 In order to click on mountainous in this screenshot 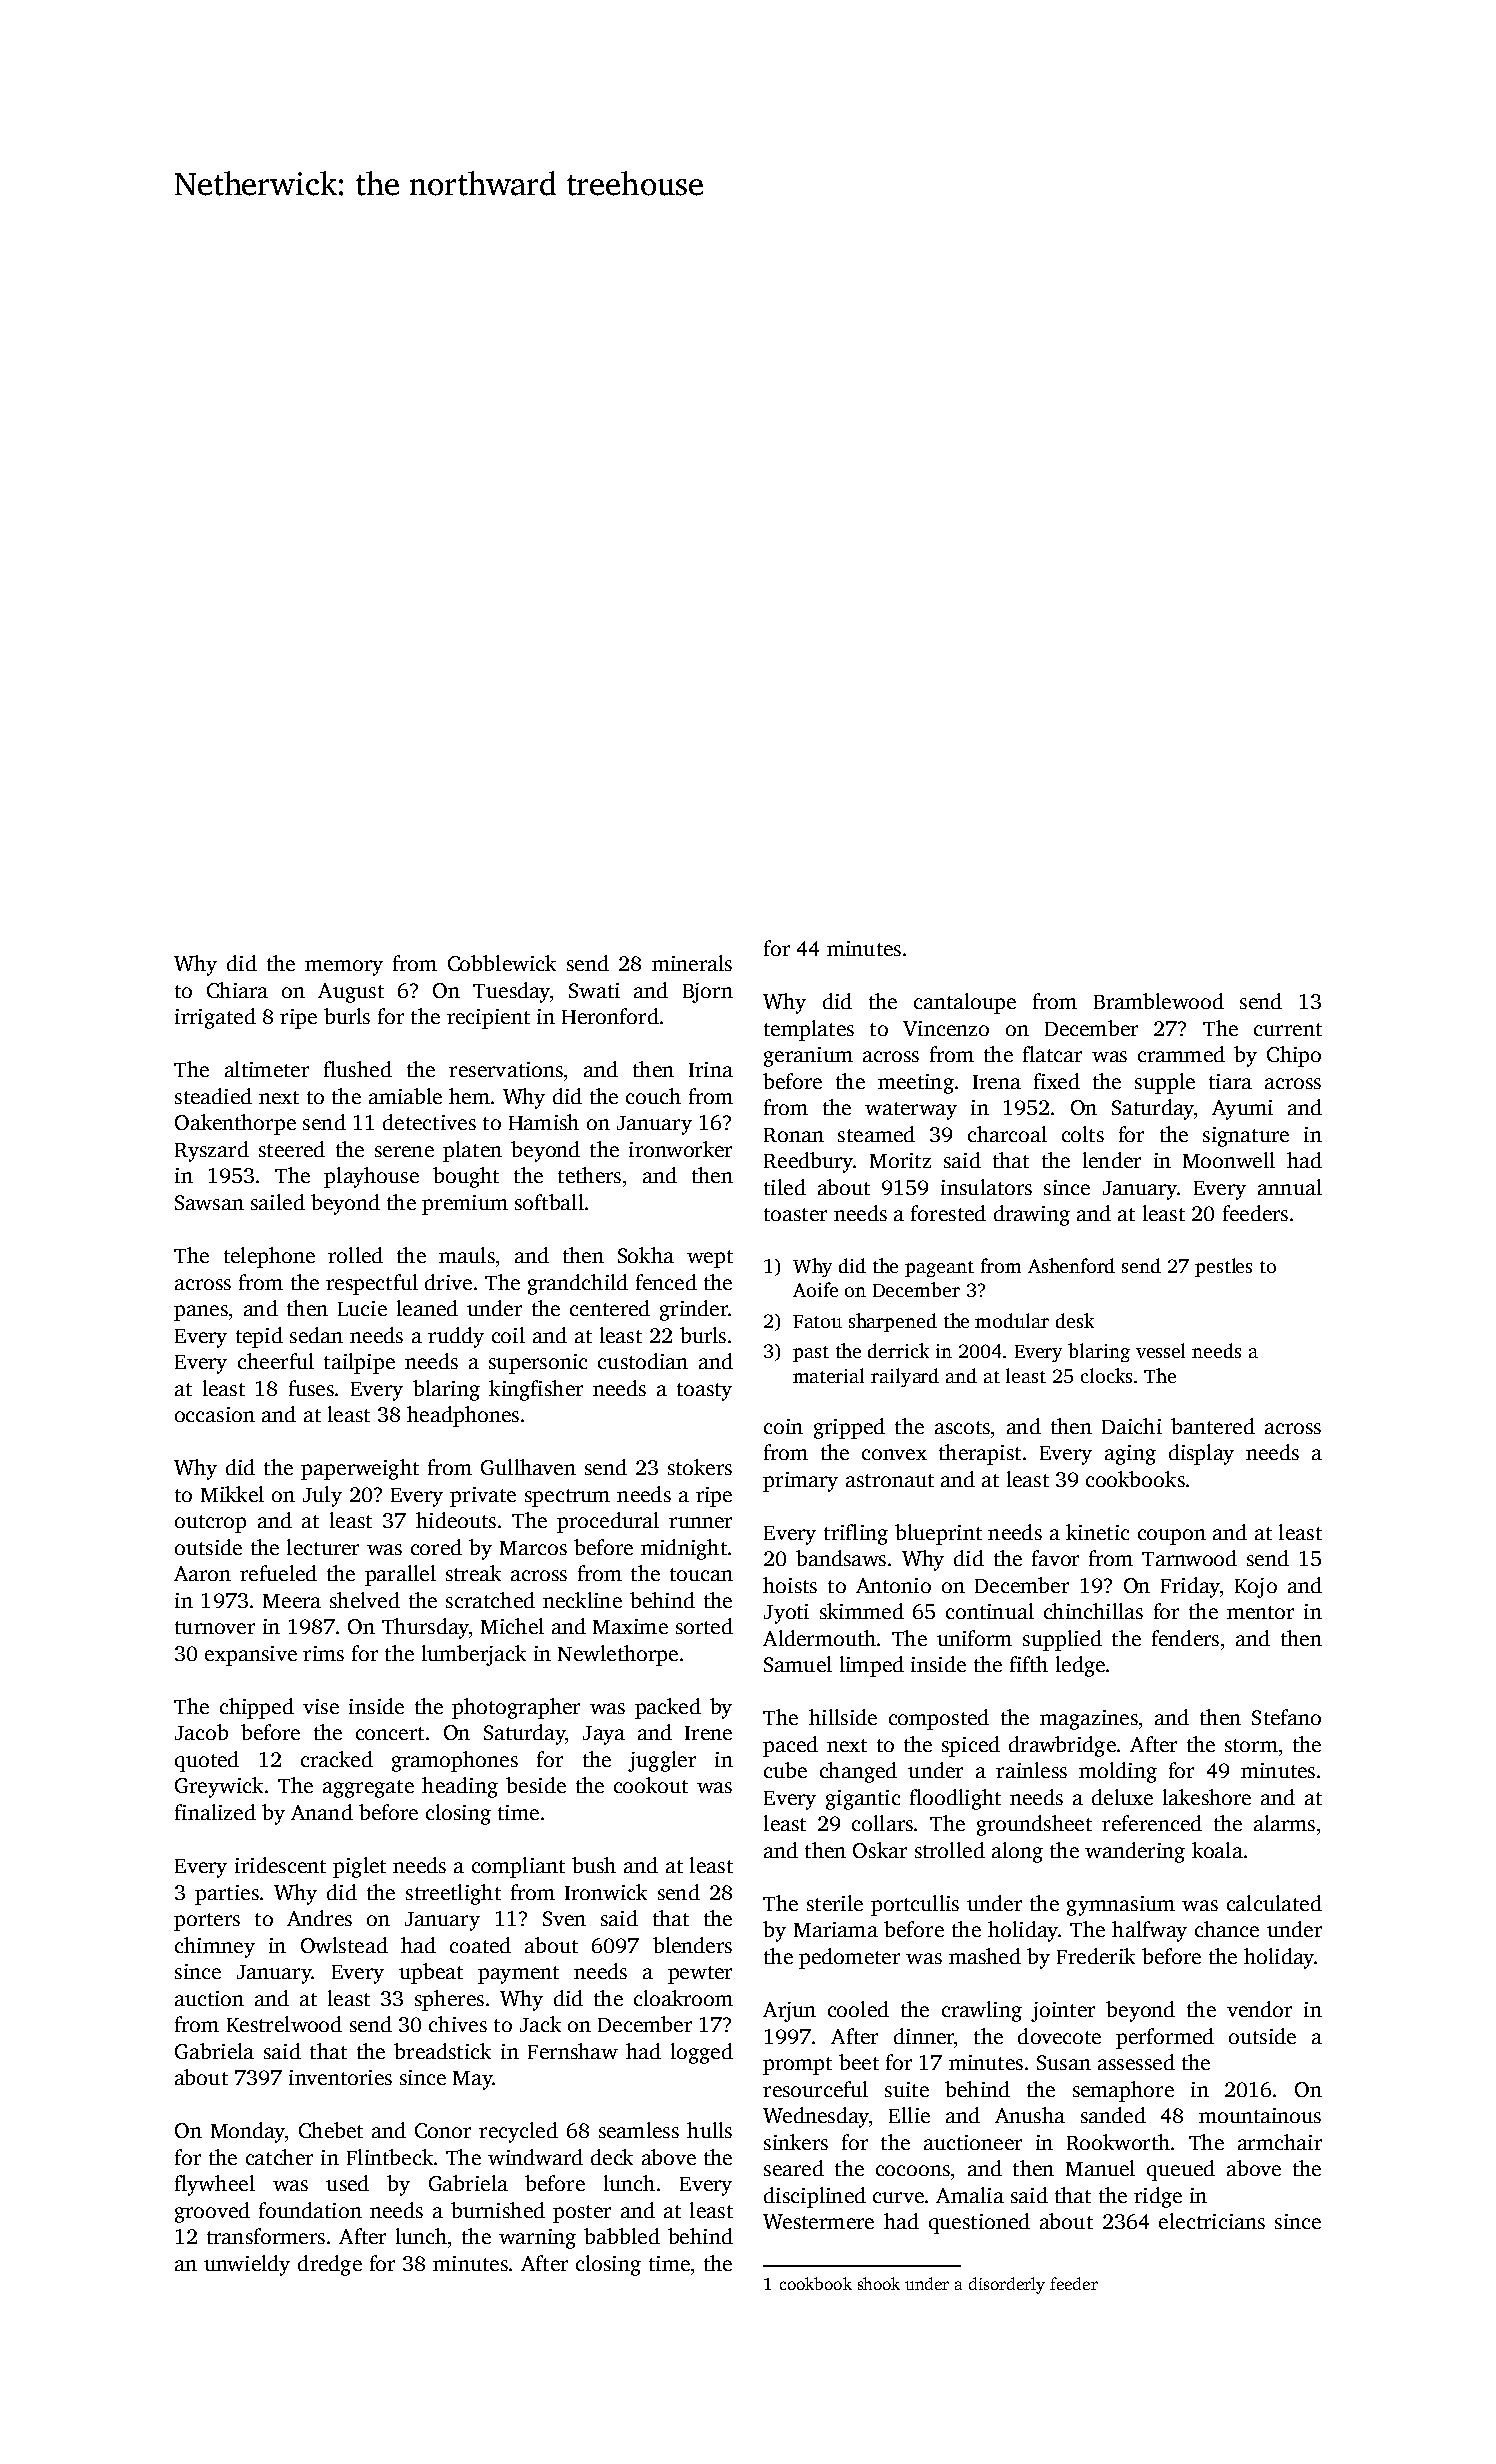, I will do `click(1260, 2115)`.
